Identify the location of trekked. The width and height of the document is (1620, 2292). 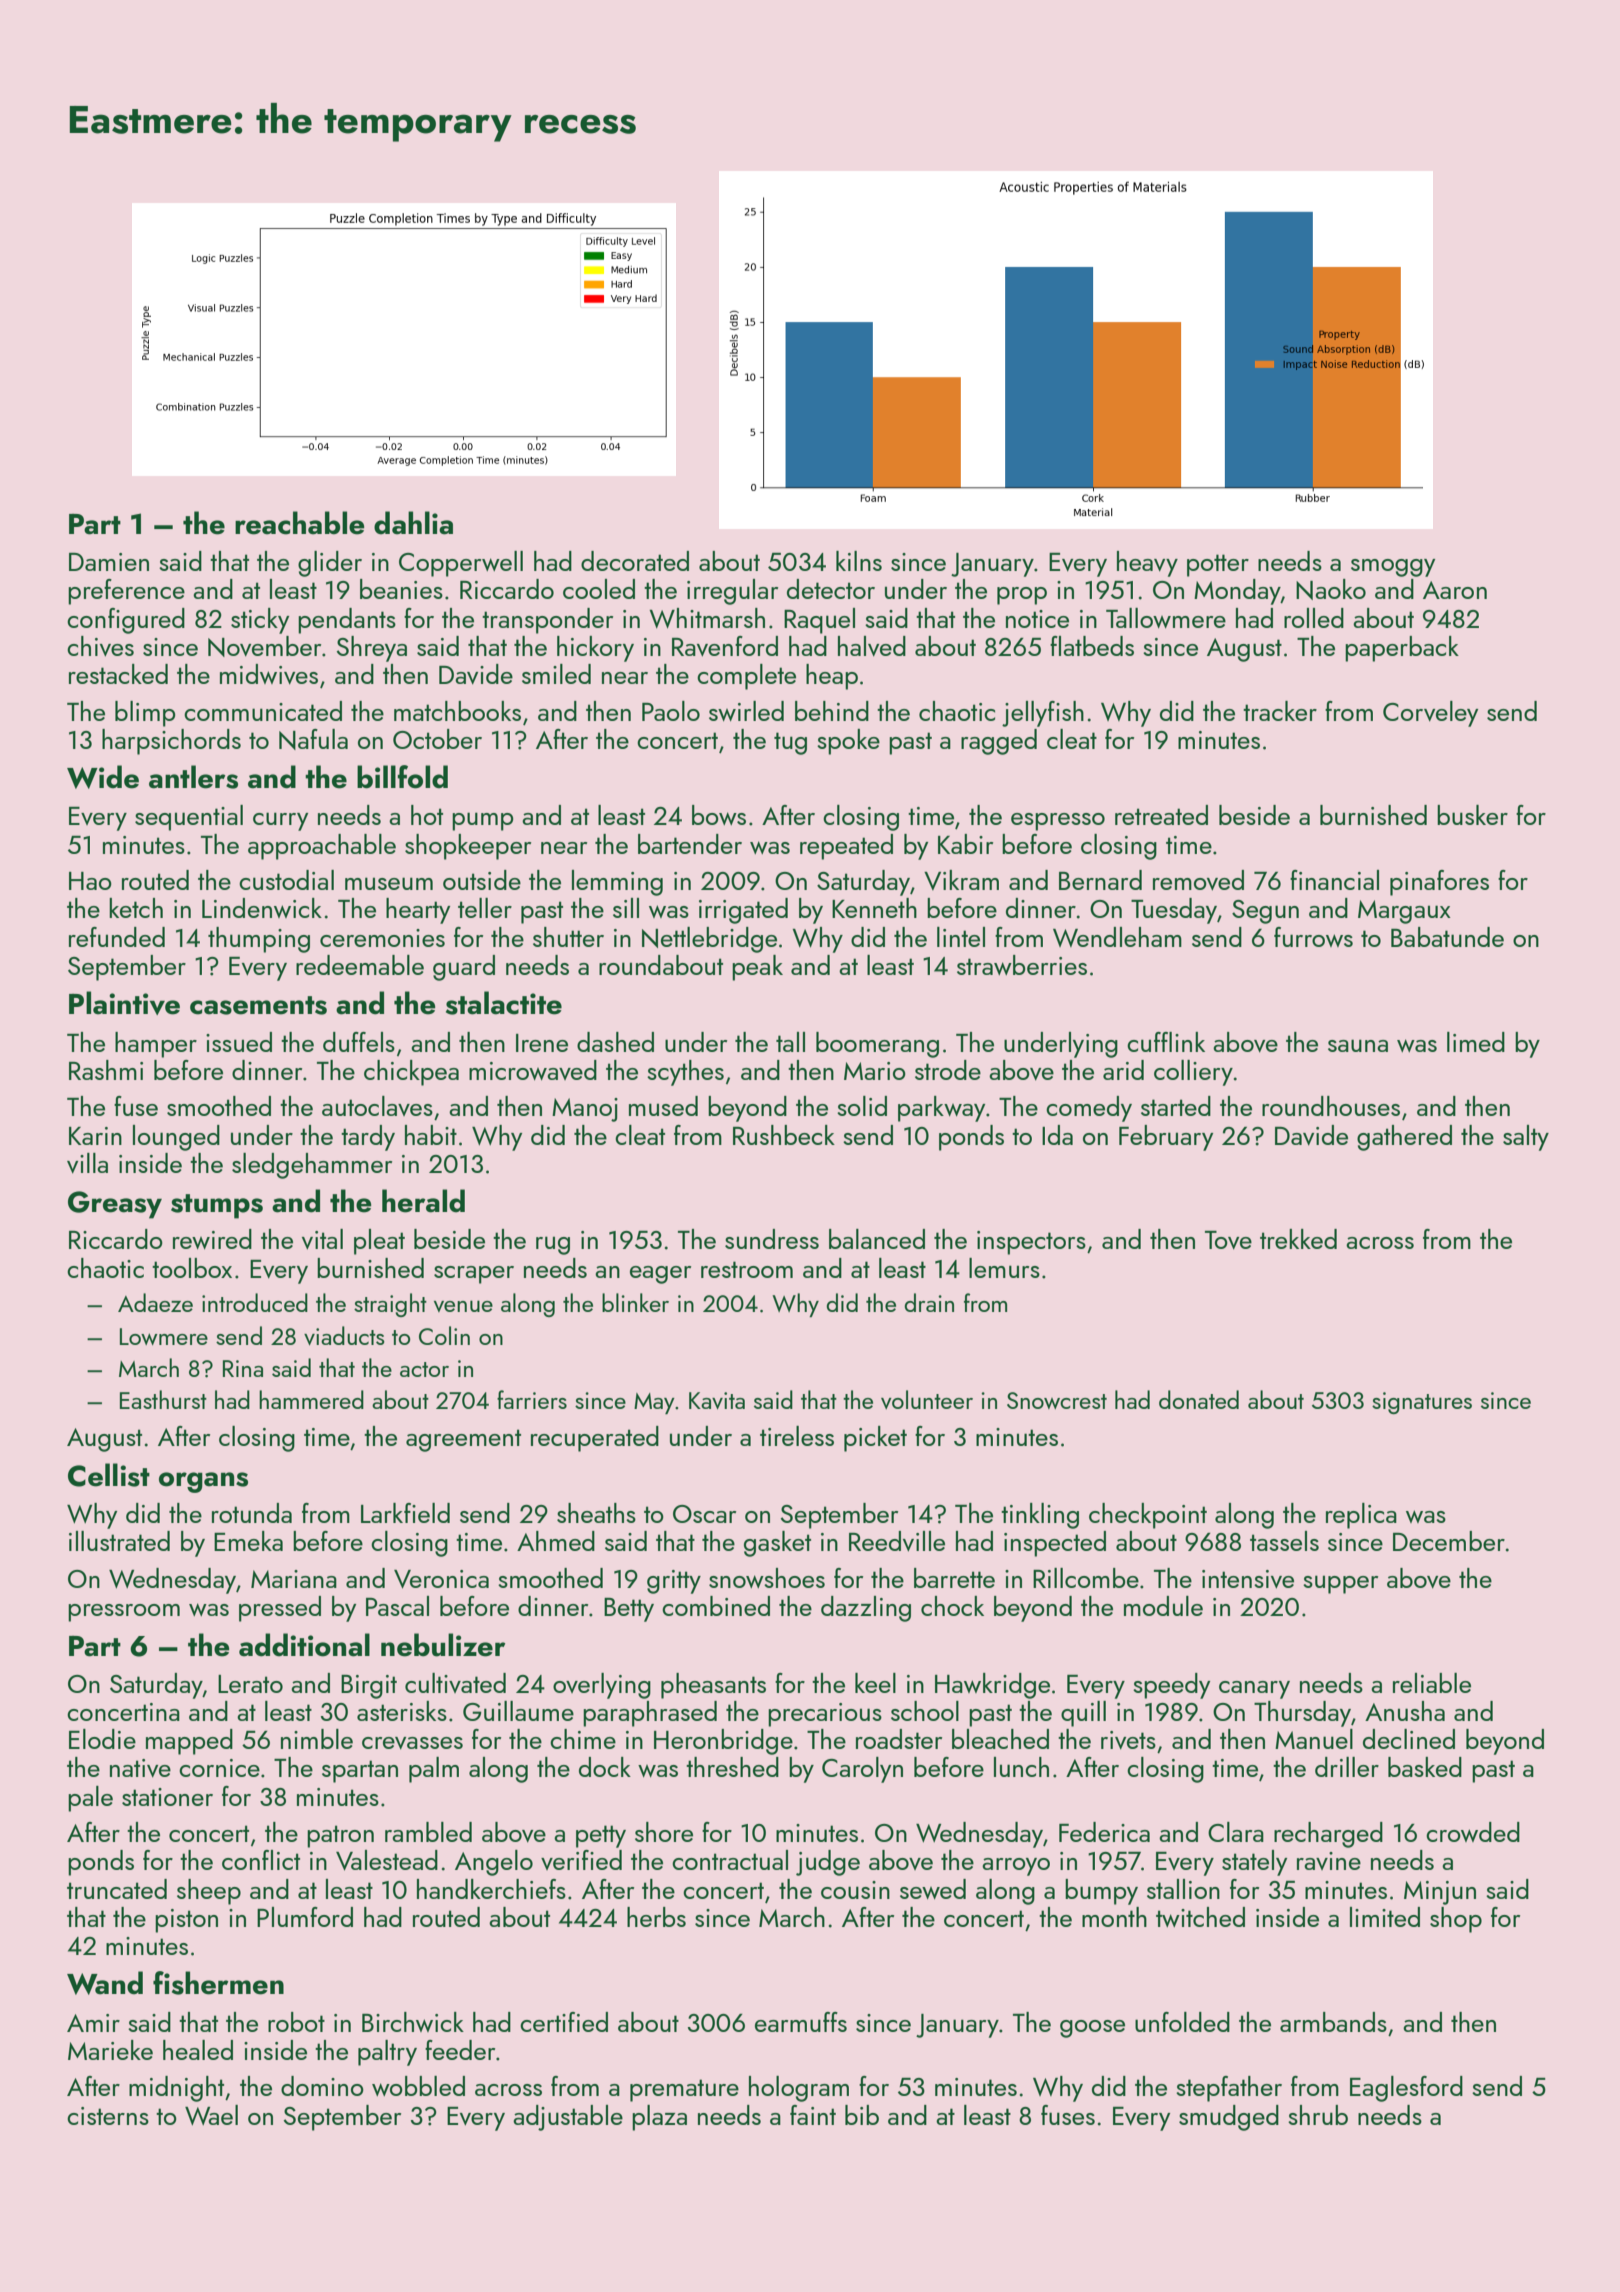
(1298, 1239).
